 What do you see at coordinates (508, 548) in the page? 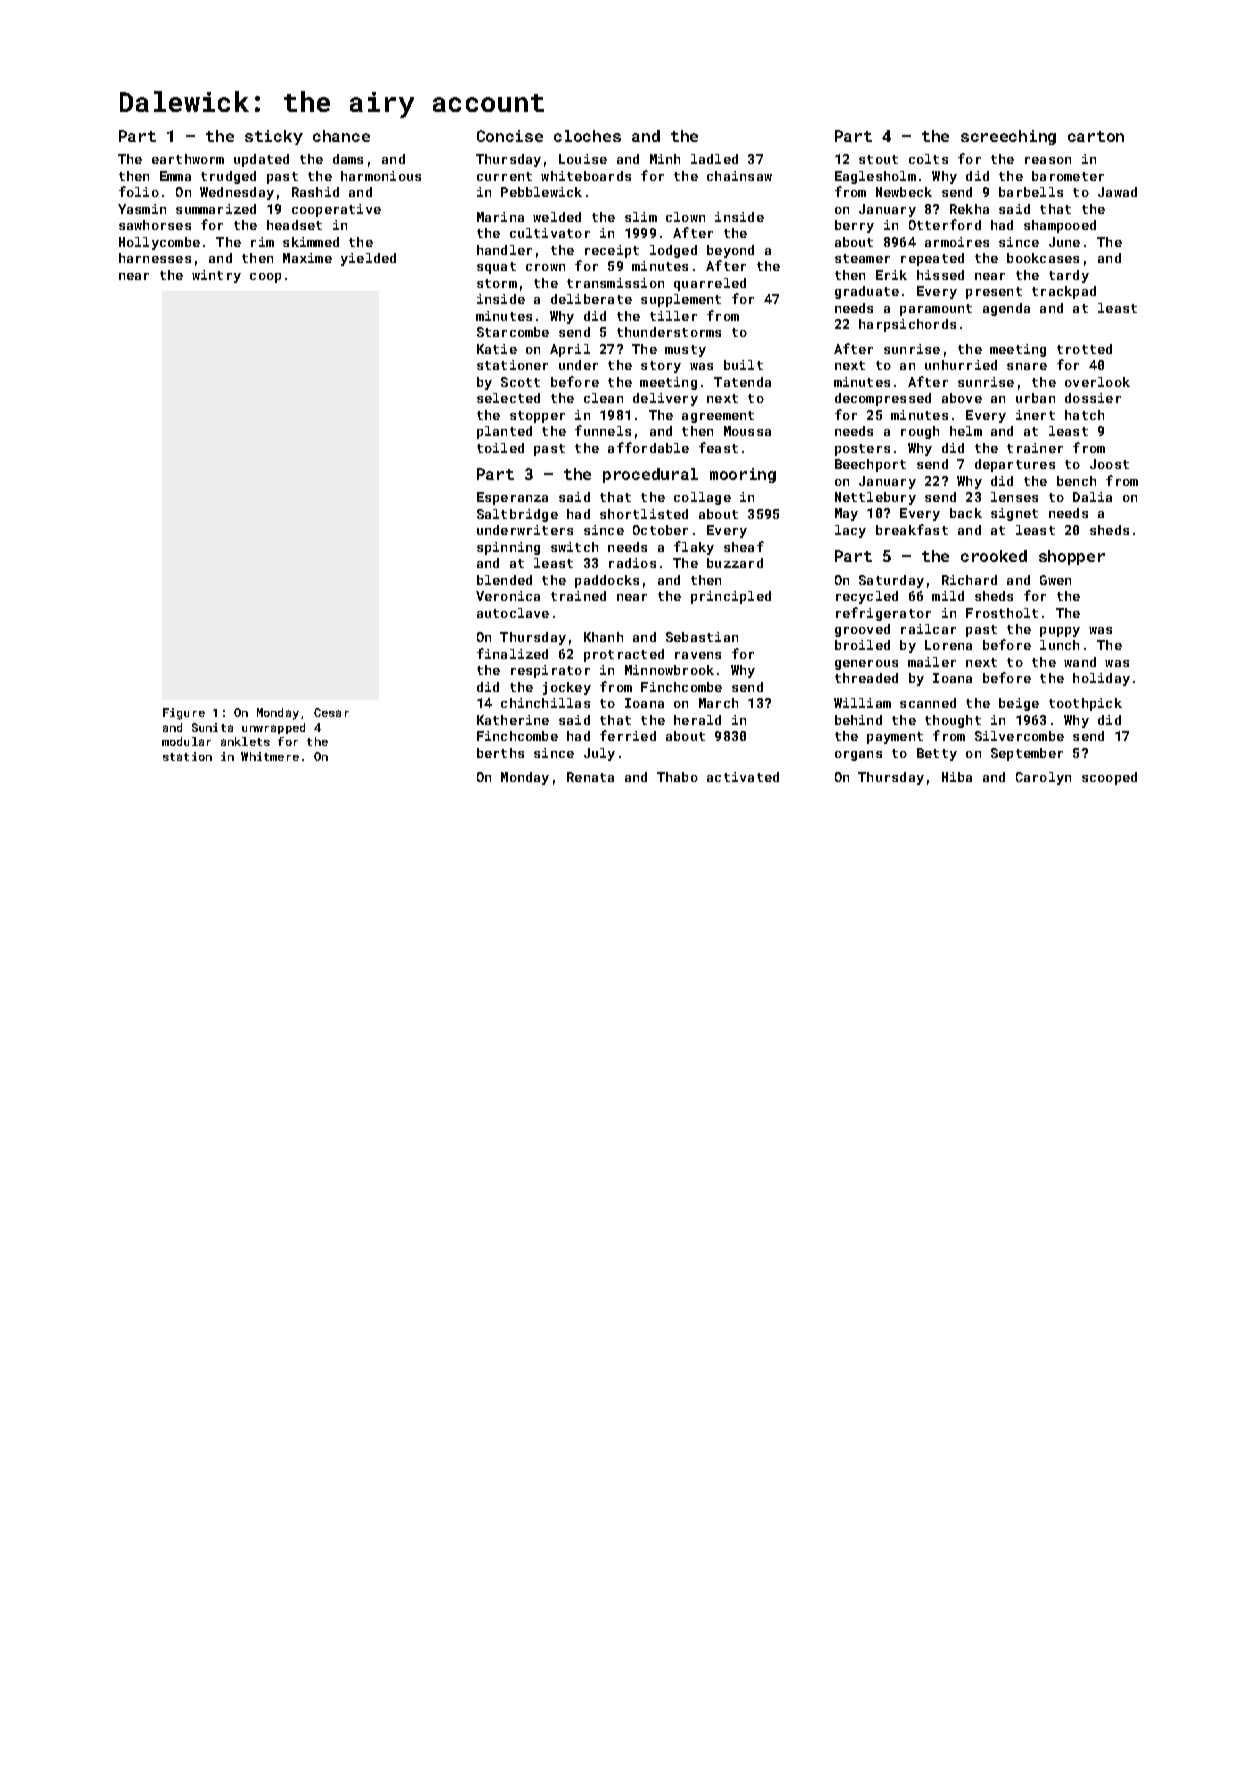
I see `spinning` at bounding box center [508, 548].
